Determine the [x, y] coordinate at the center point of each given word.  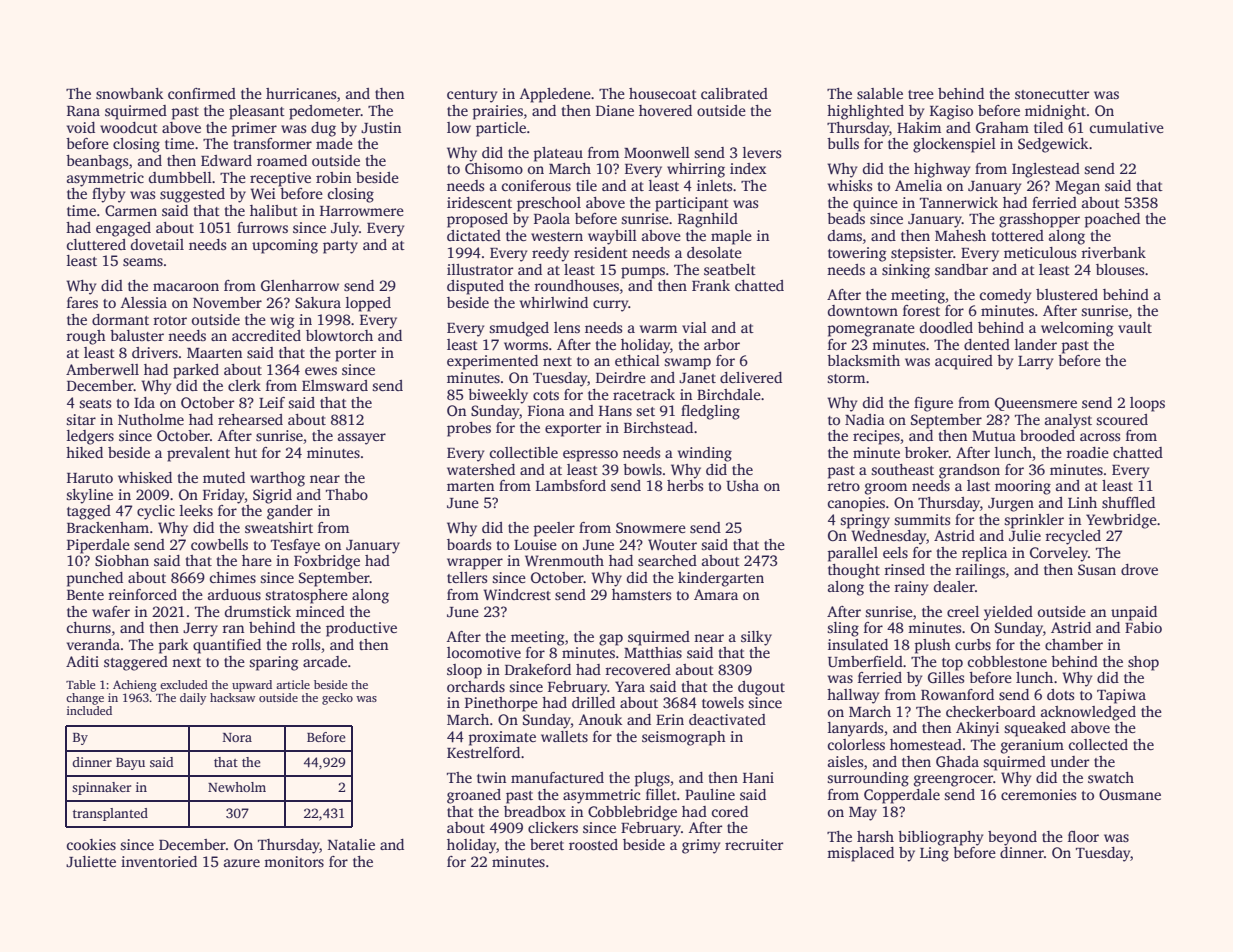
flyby [108, 195]
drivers [155, 352]
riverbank [1113, 252]
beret [547, 844]
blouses [1120, 269]
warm [658, 329]
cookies [91, 844]
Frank [711, 285]
